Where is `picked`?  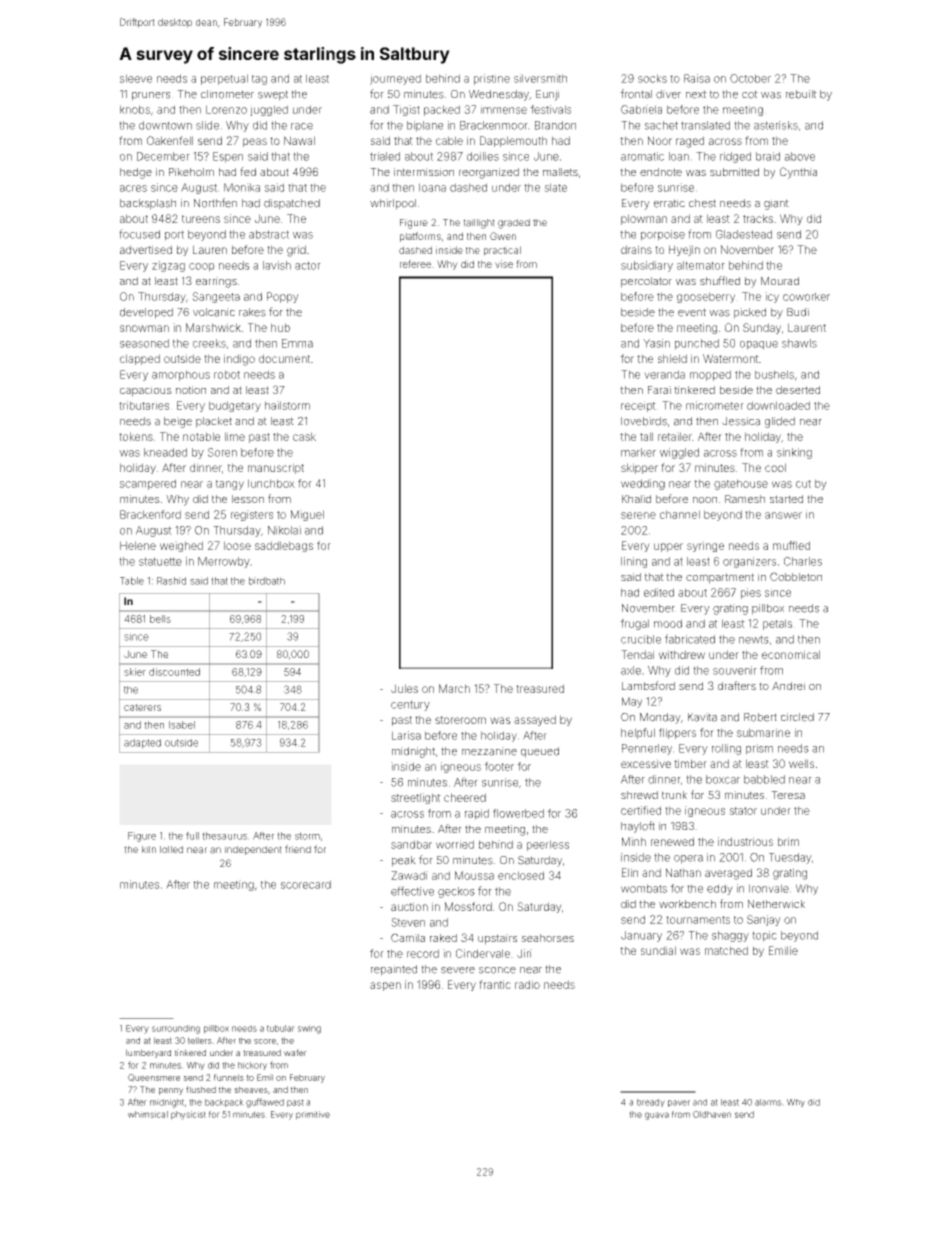 picked is located at coordinates (750, 313).
